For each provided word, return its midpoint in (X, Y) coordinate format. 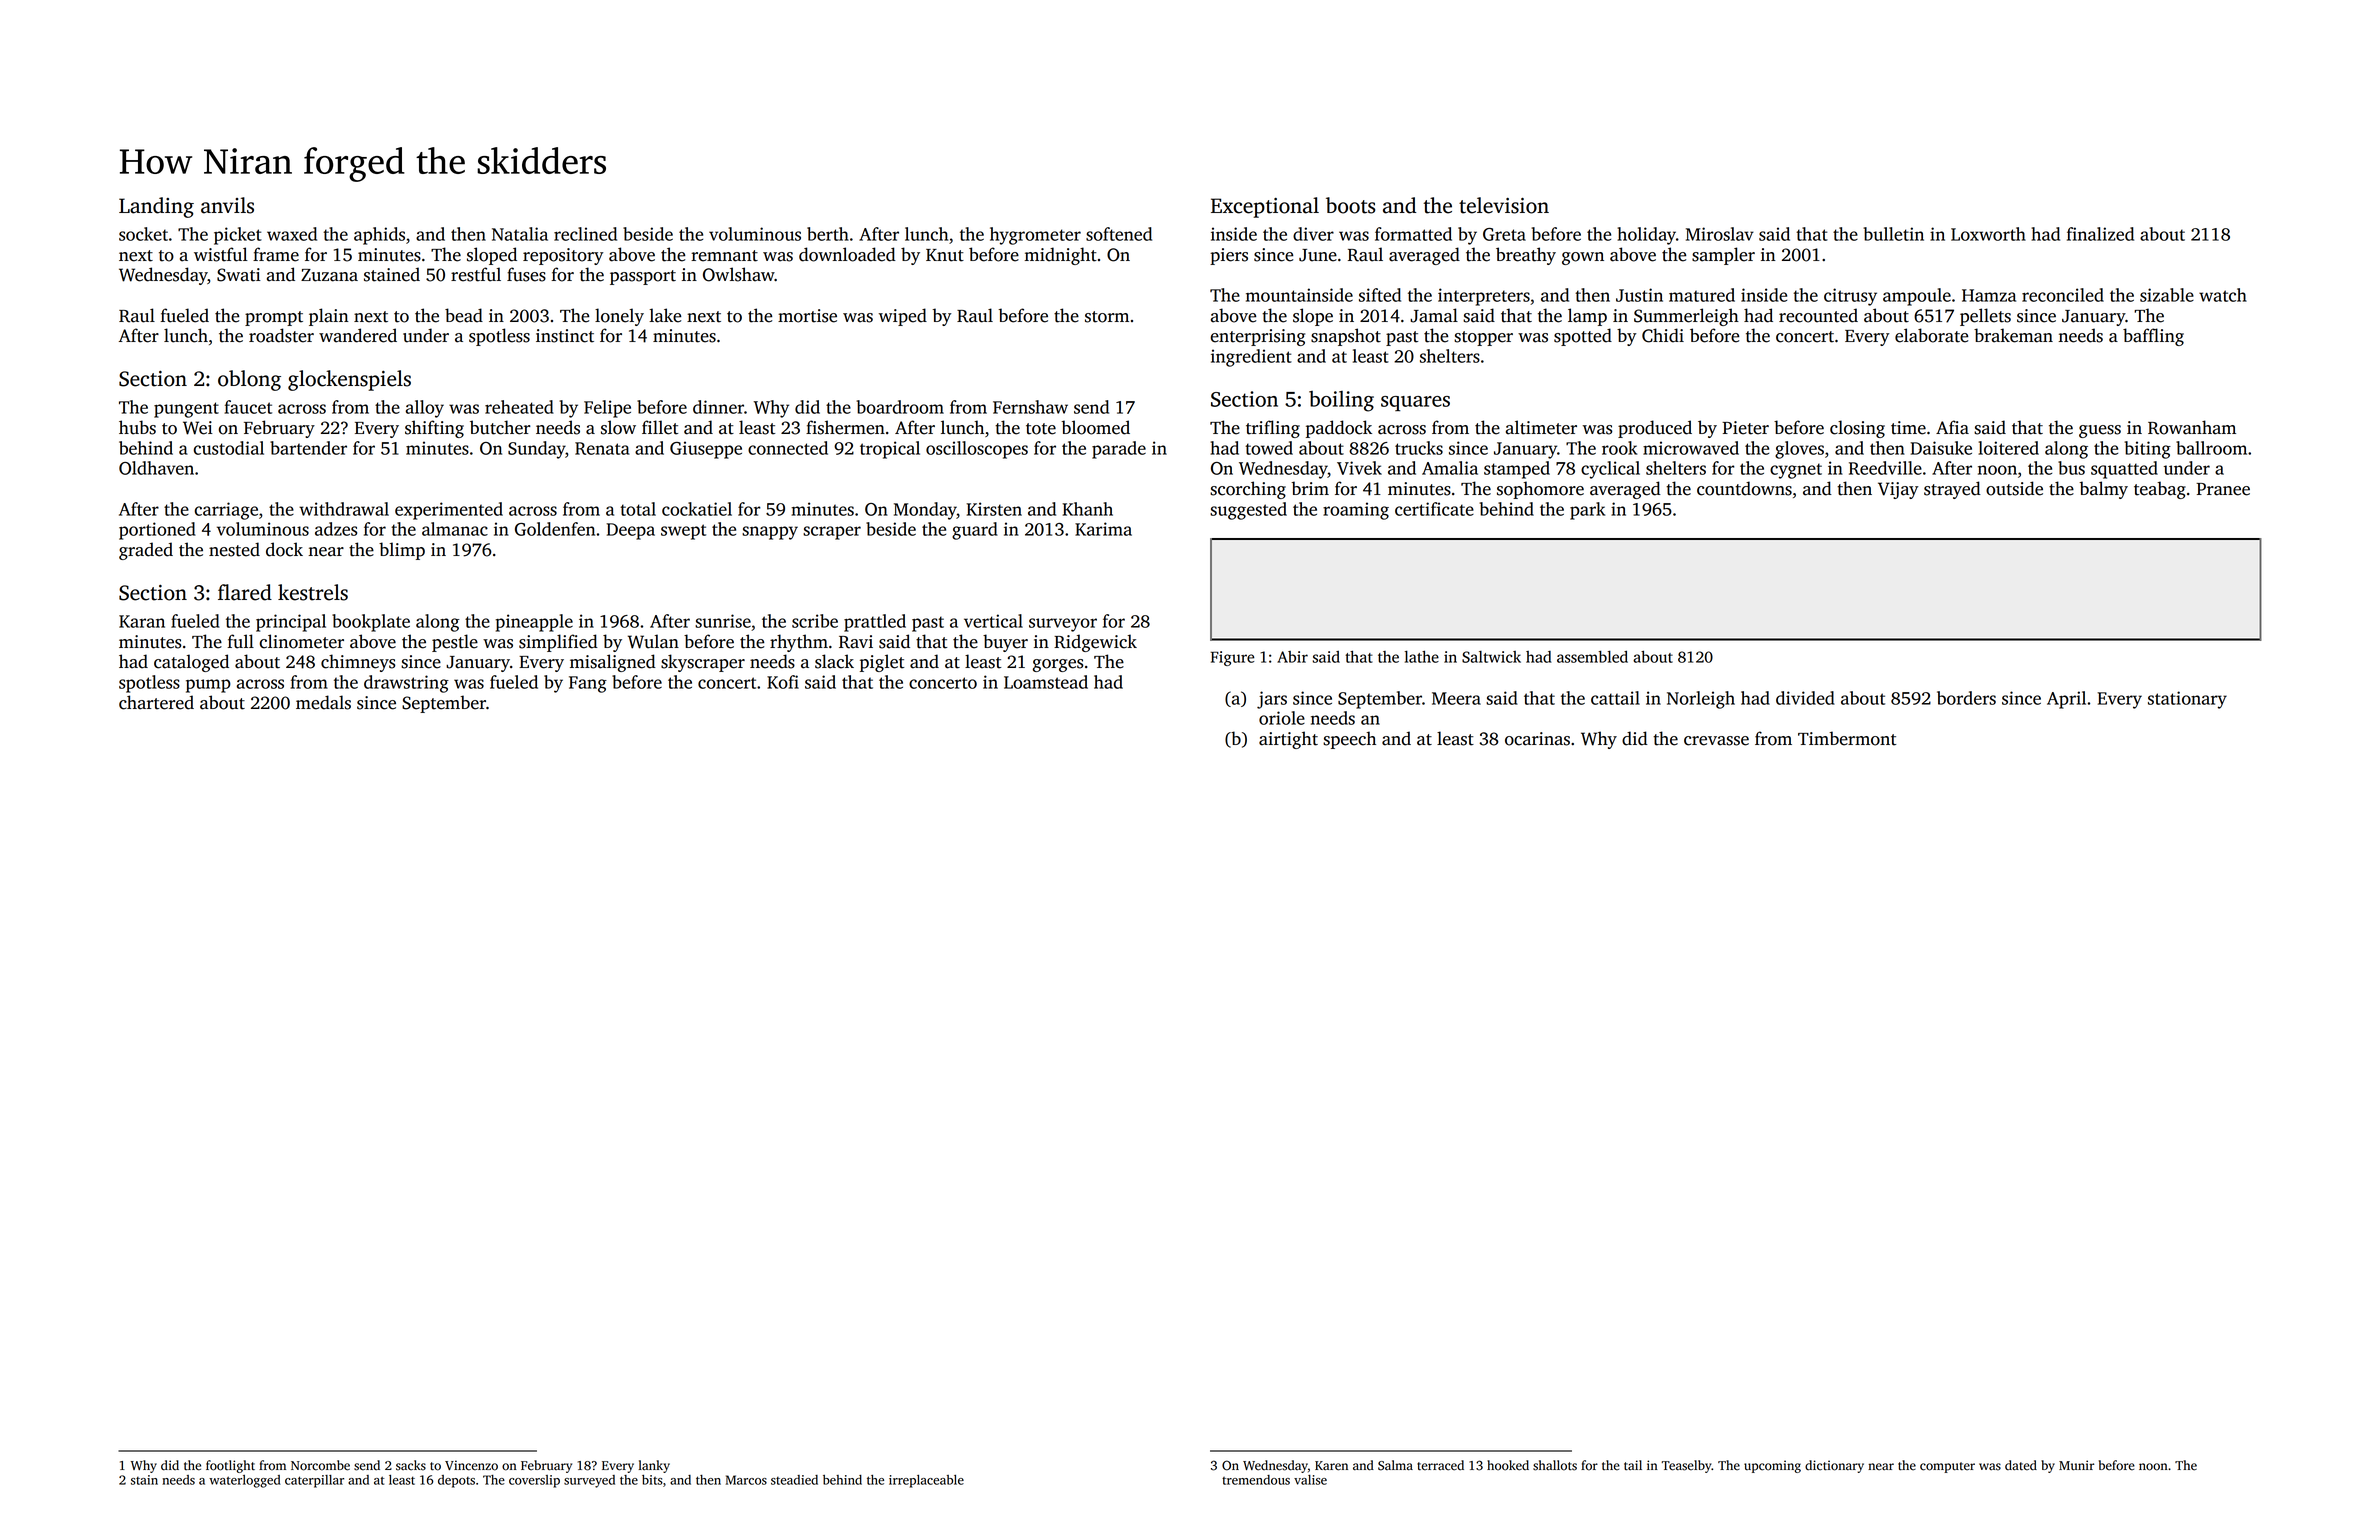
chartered (156, 702)
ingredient (1251, 358)
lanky (654, 1466)
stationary (2187, 700)
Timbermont (1847, 738)
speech (1349, 740)
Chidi (1663, 335)
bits (652, 1480)
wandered (358, 335)
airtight (1288, 740)
